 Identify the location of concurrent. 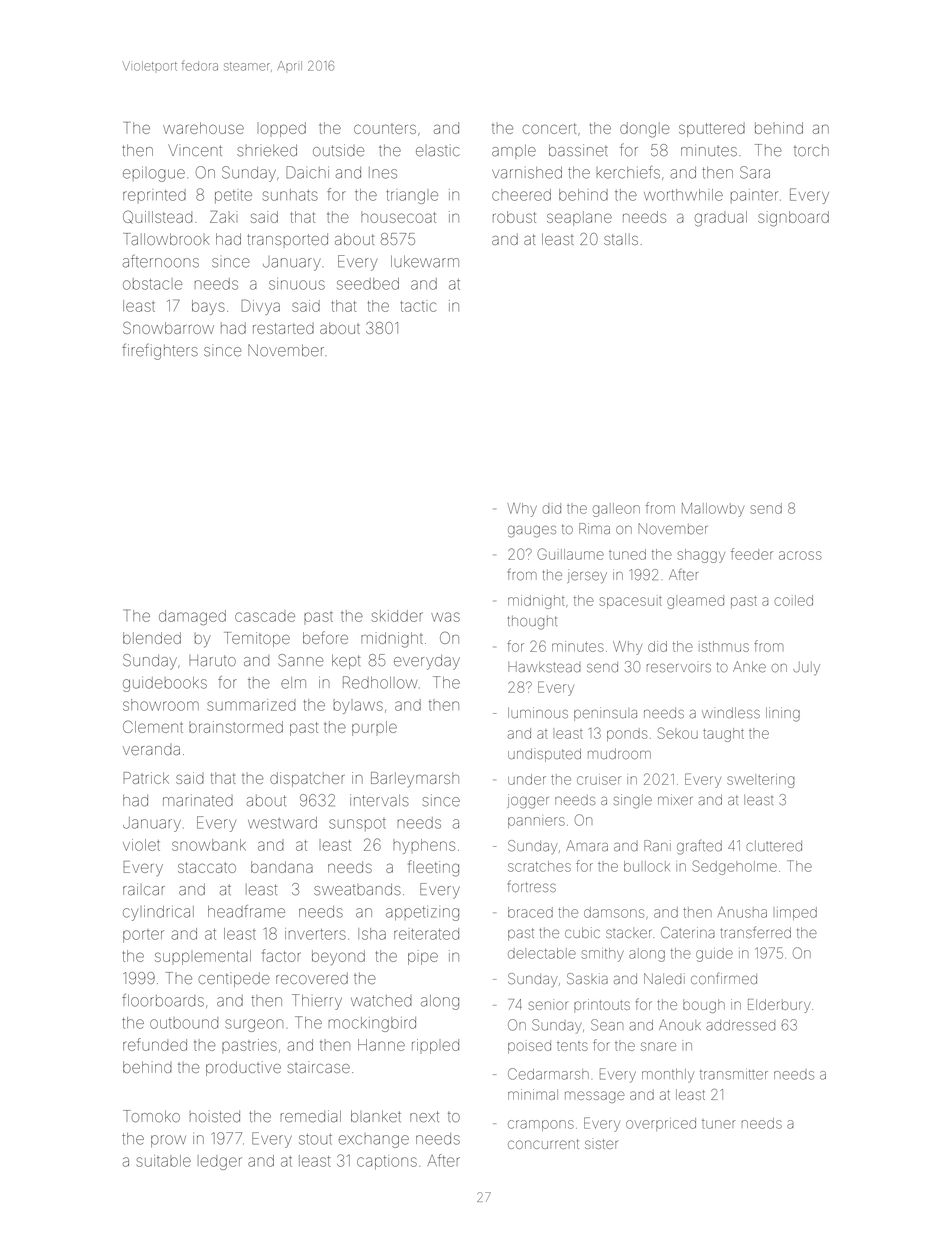
(543, 1144).
